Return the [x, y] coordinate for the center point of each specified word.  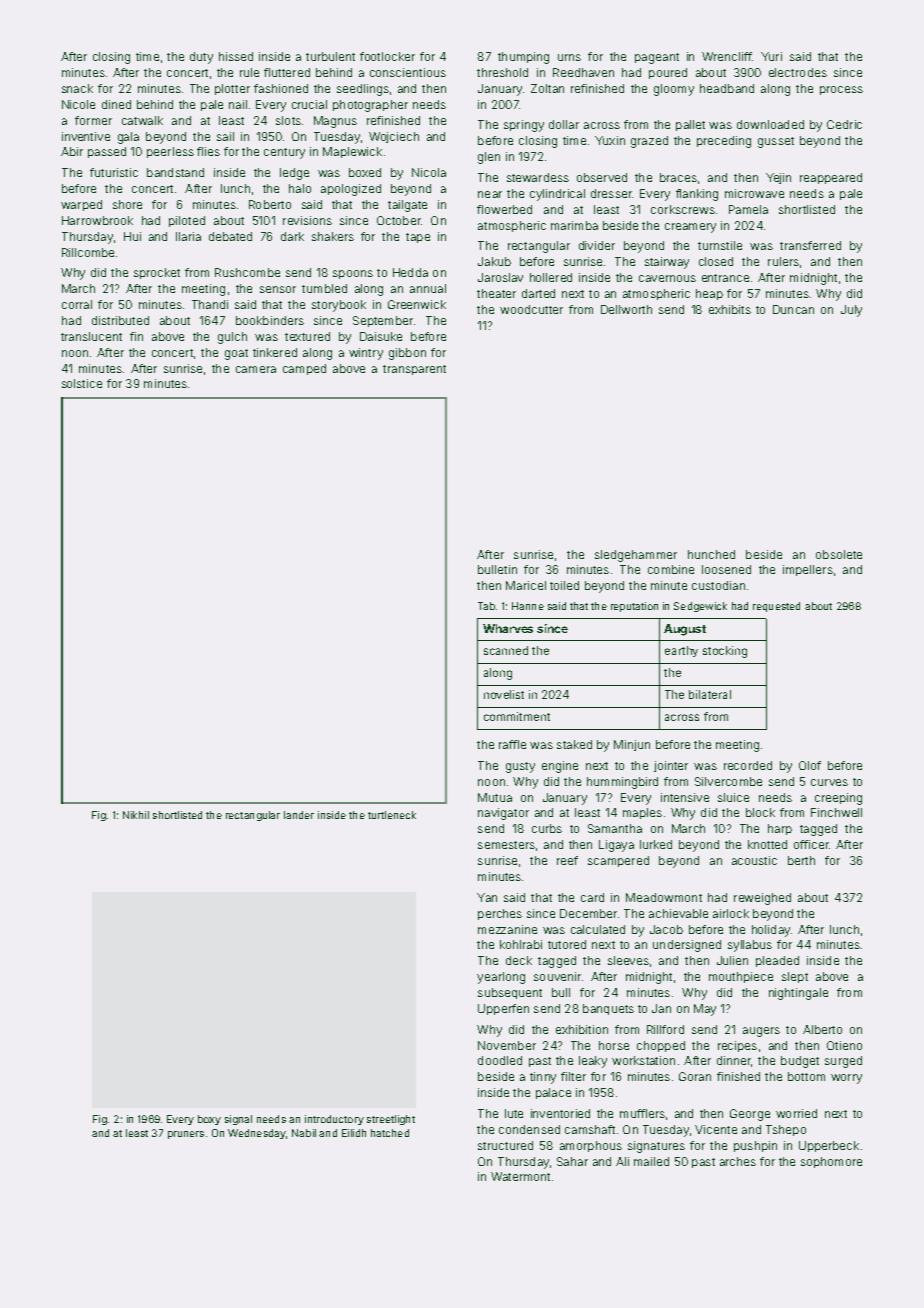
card [592, 897]
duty [201, 58]
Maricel [526, 585]
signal [238, 1120]
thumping [523, 58]
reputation [634, 607]
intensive [685, 797]
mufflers [642, 1113]
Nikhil [136, 815]
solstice [82, 383]
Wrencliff [727, 56]
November [507, 1045]
